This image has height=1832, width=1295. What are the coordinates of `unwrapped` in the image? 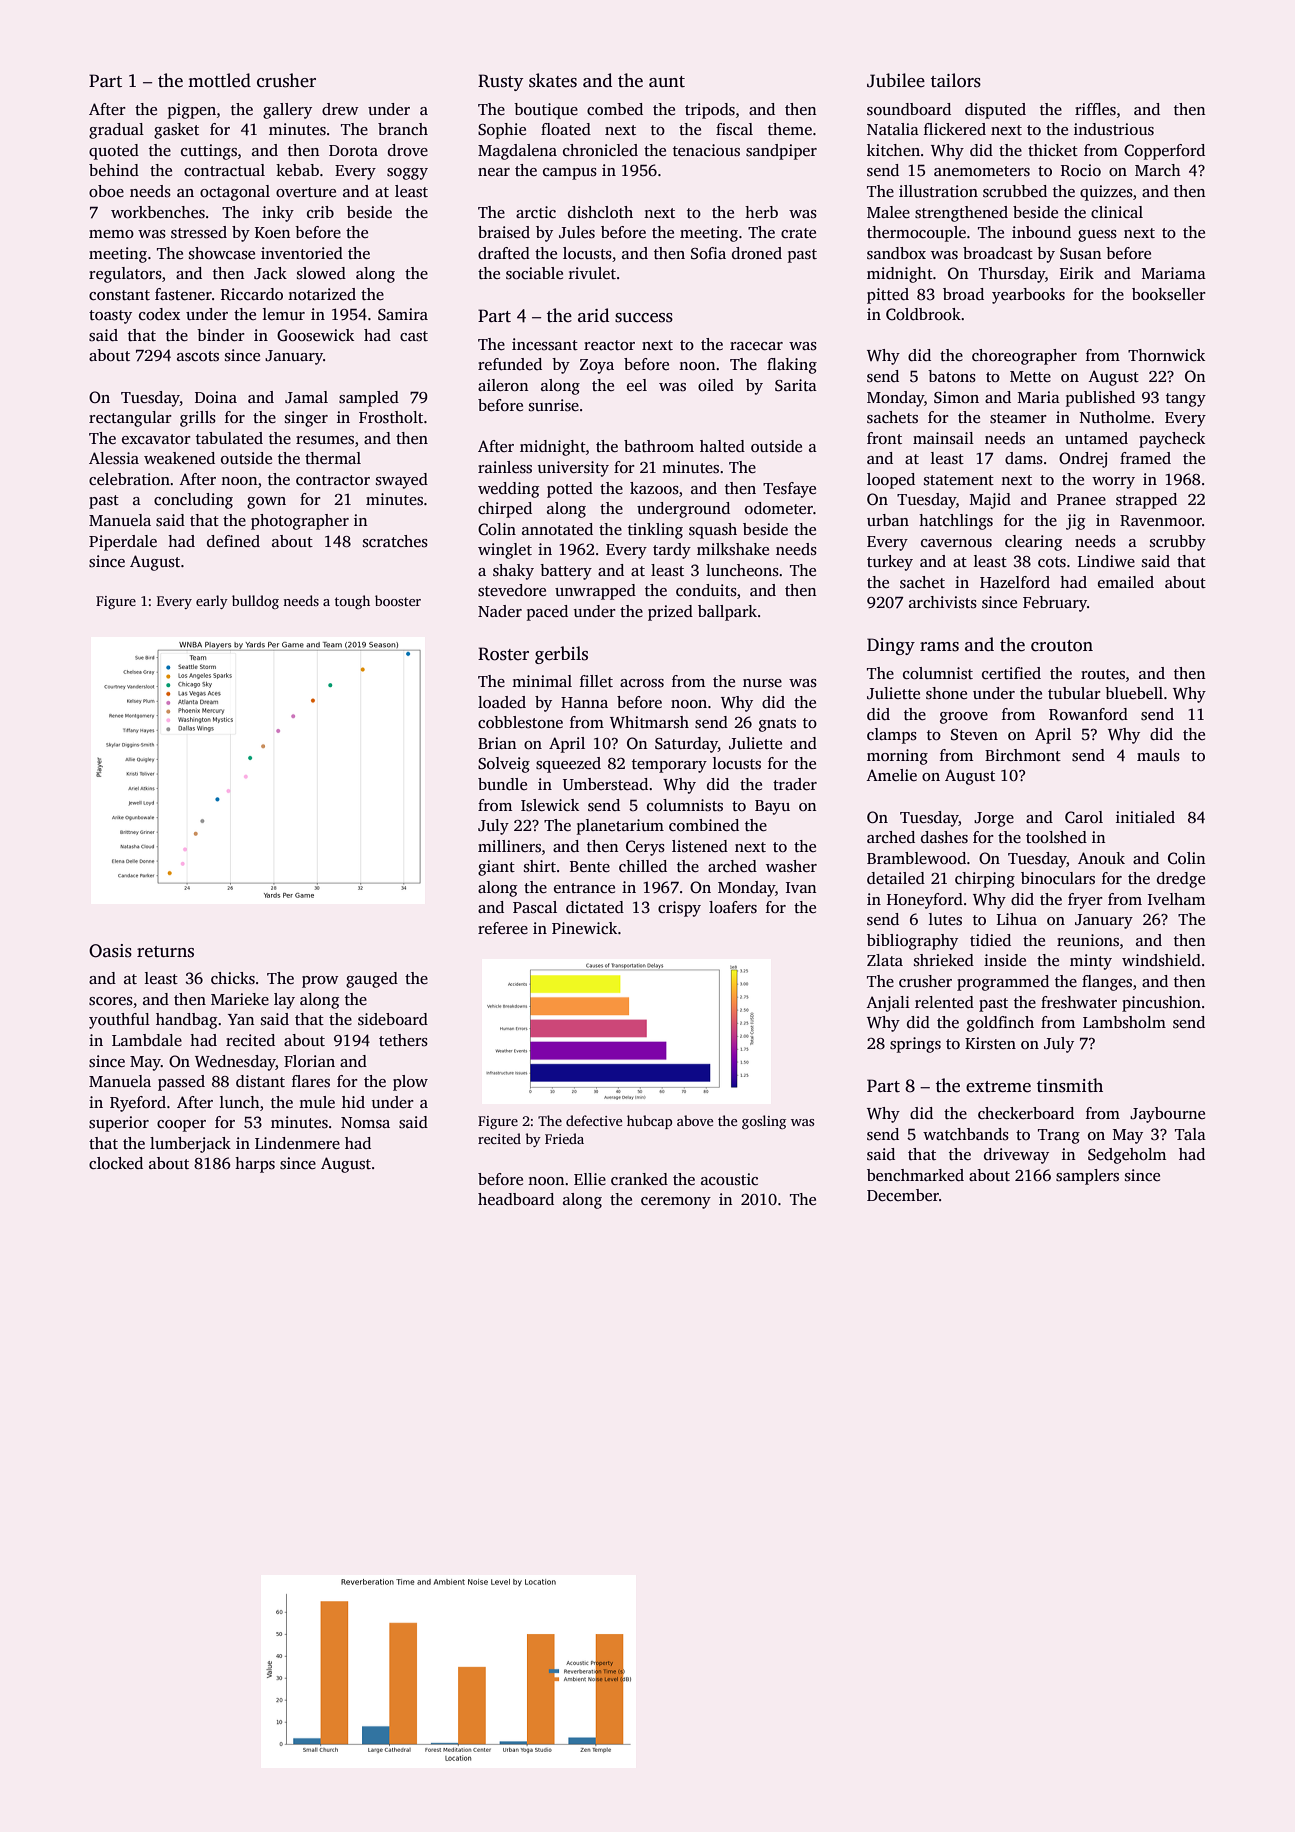 It's located at (595, 592).
